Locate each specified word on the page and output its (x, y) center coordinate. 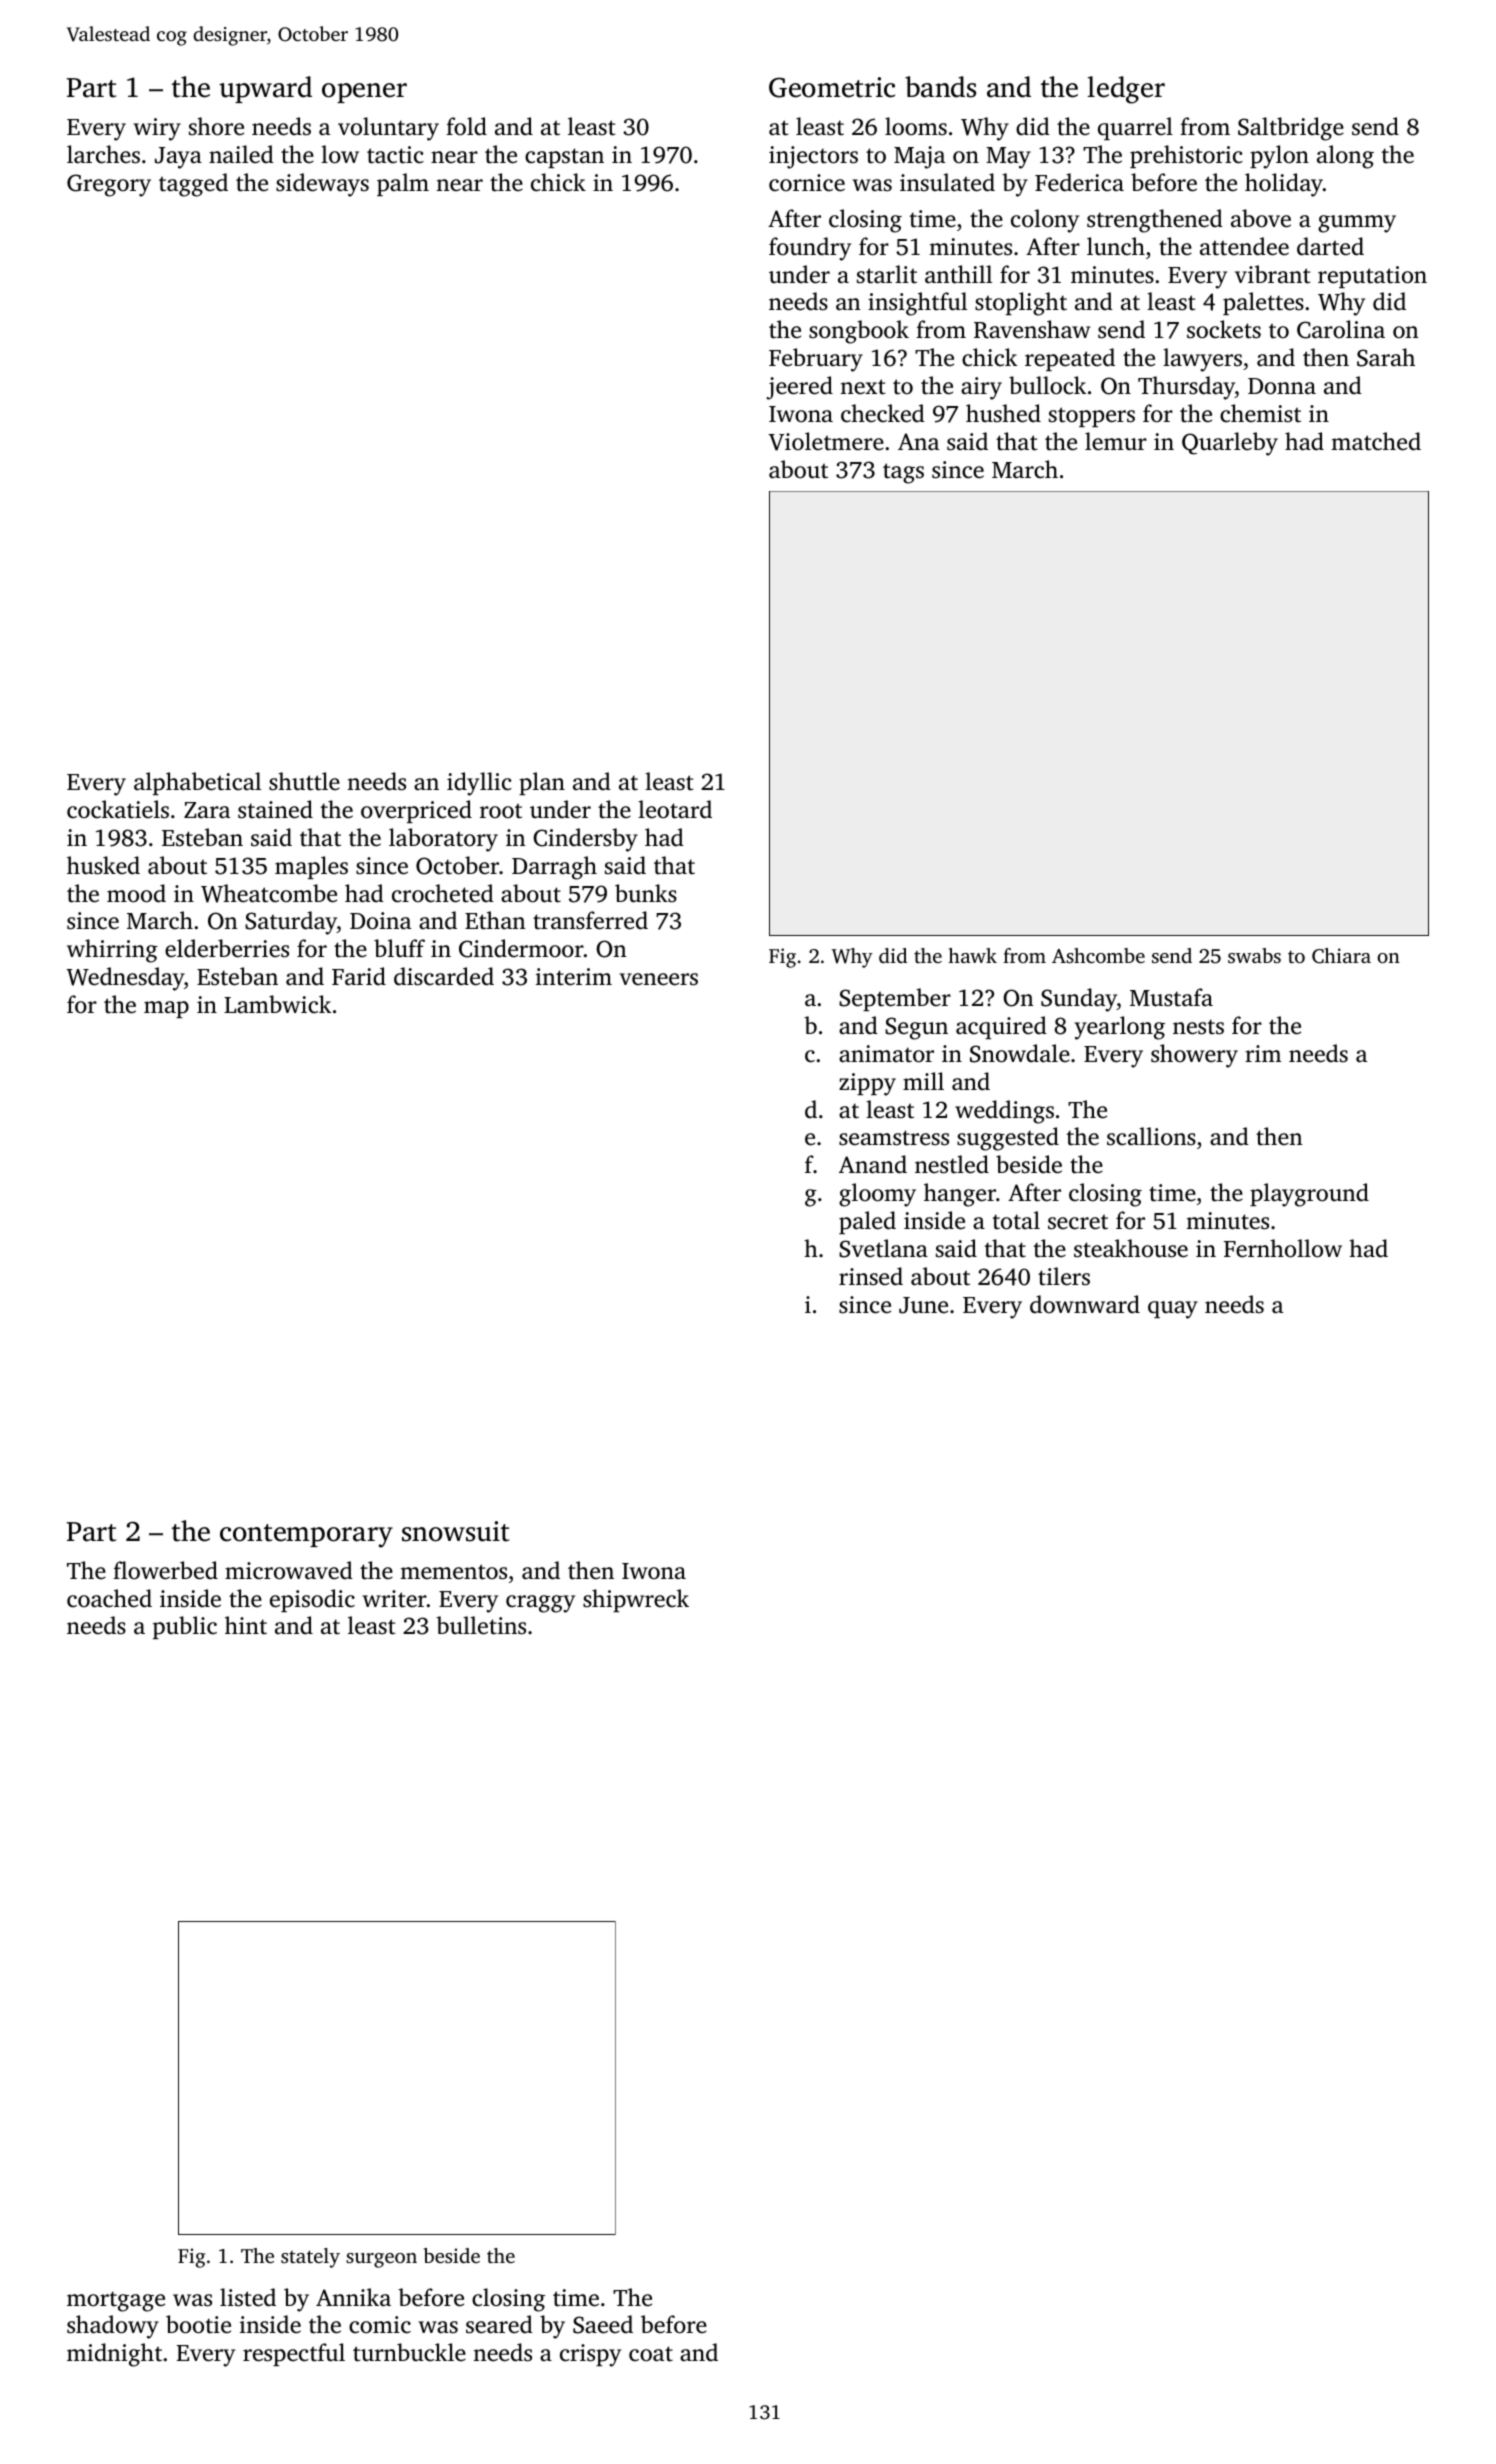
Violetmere (826, 441)
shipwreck (636, 1600)
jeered (799, 388)
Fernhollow (1283, 1248)
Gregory (109, 185)
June (923, 1305)
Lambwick (277, 1004)
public (185, 1627)
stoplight (1021, 304)
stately (310, 2258)
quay (1173, 1310)
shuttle (304, 781)
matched (1376, 441)
